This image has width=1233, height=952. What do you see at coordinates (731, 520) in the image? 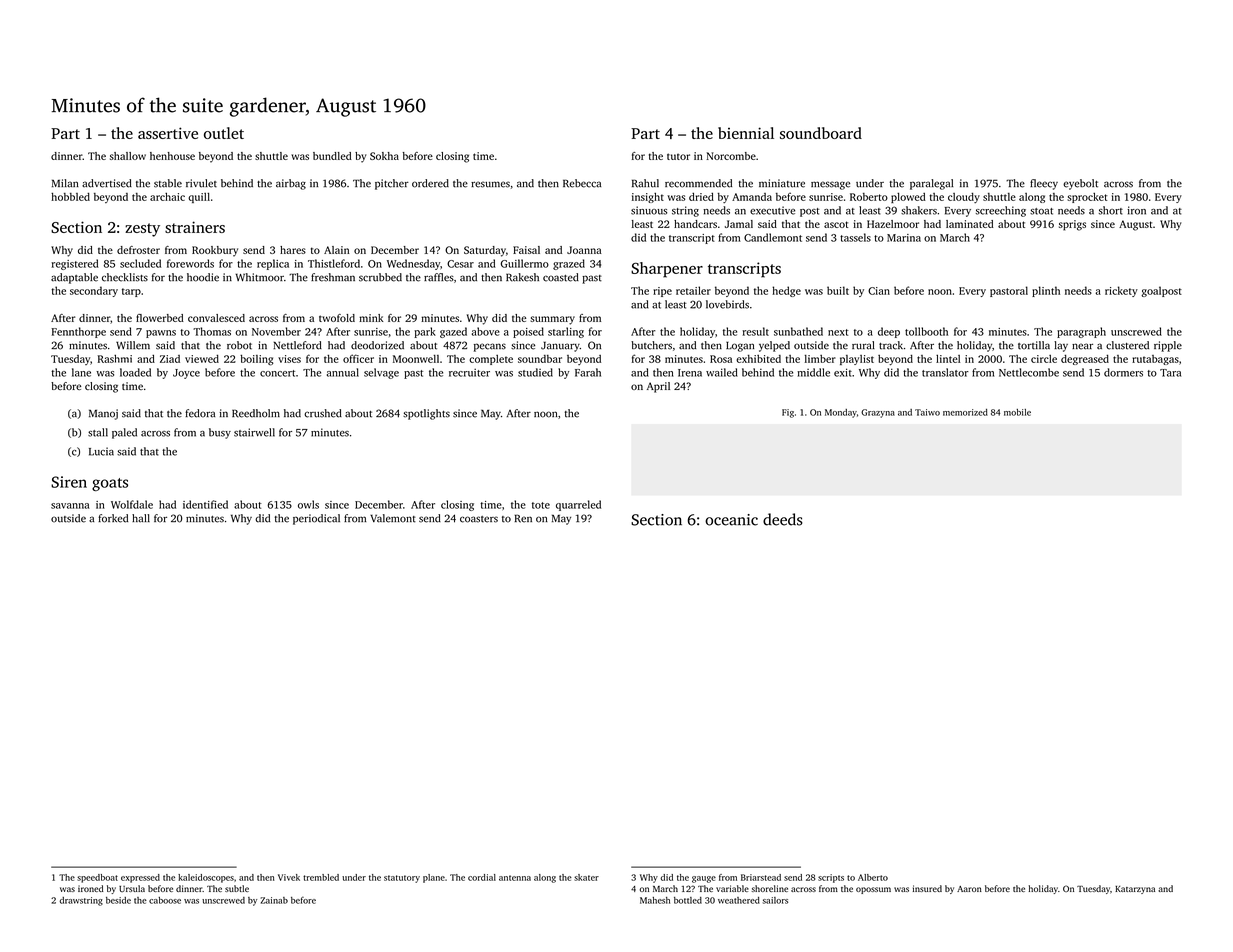
I see `oceanic` at bounding box center [731, 520].
